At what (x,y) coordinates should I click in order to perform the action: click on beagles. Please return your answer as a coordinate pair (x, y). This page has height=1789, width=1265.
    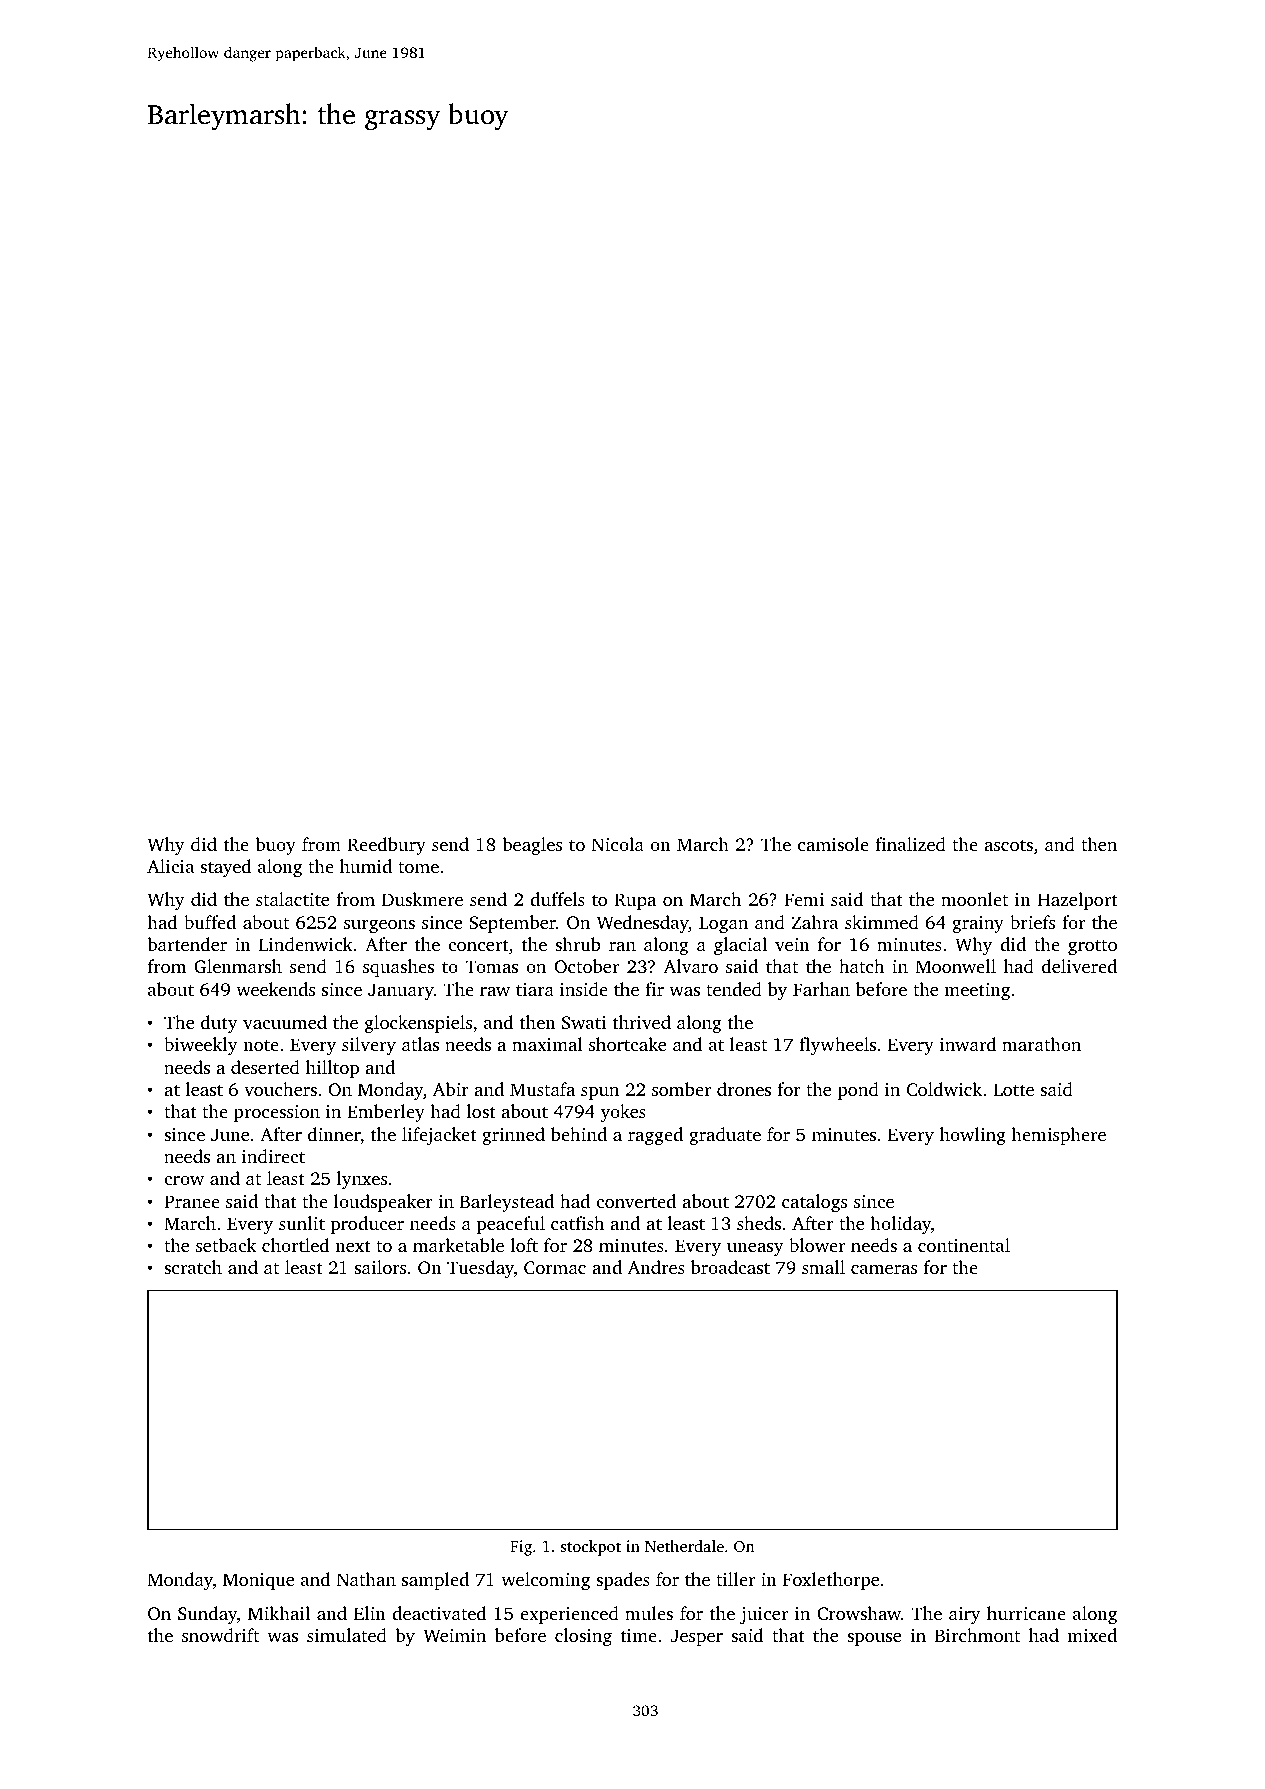
    Looking at the image, I should click on (532, 846).
